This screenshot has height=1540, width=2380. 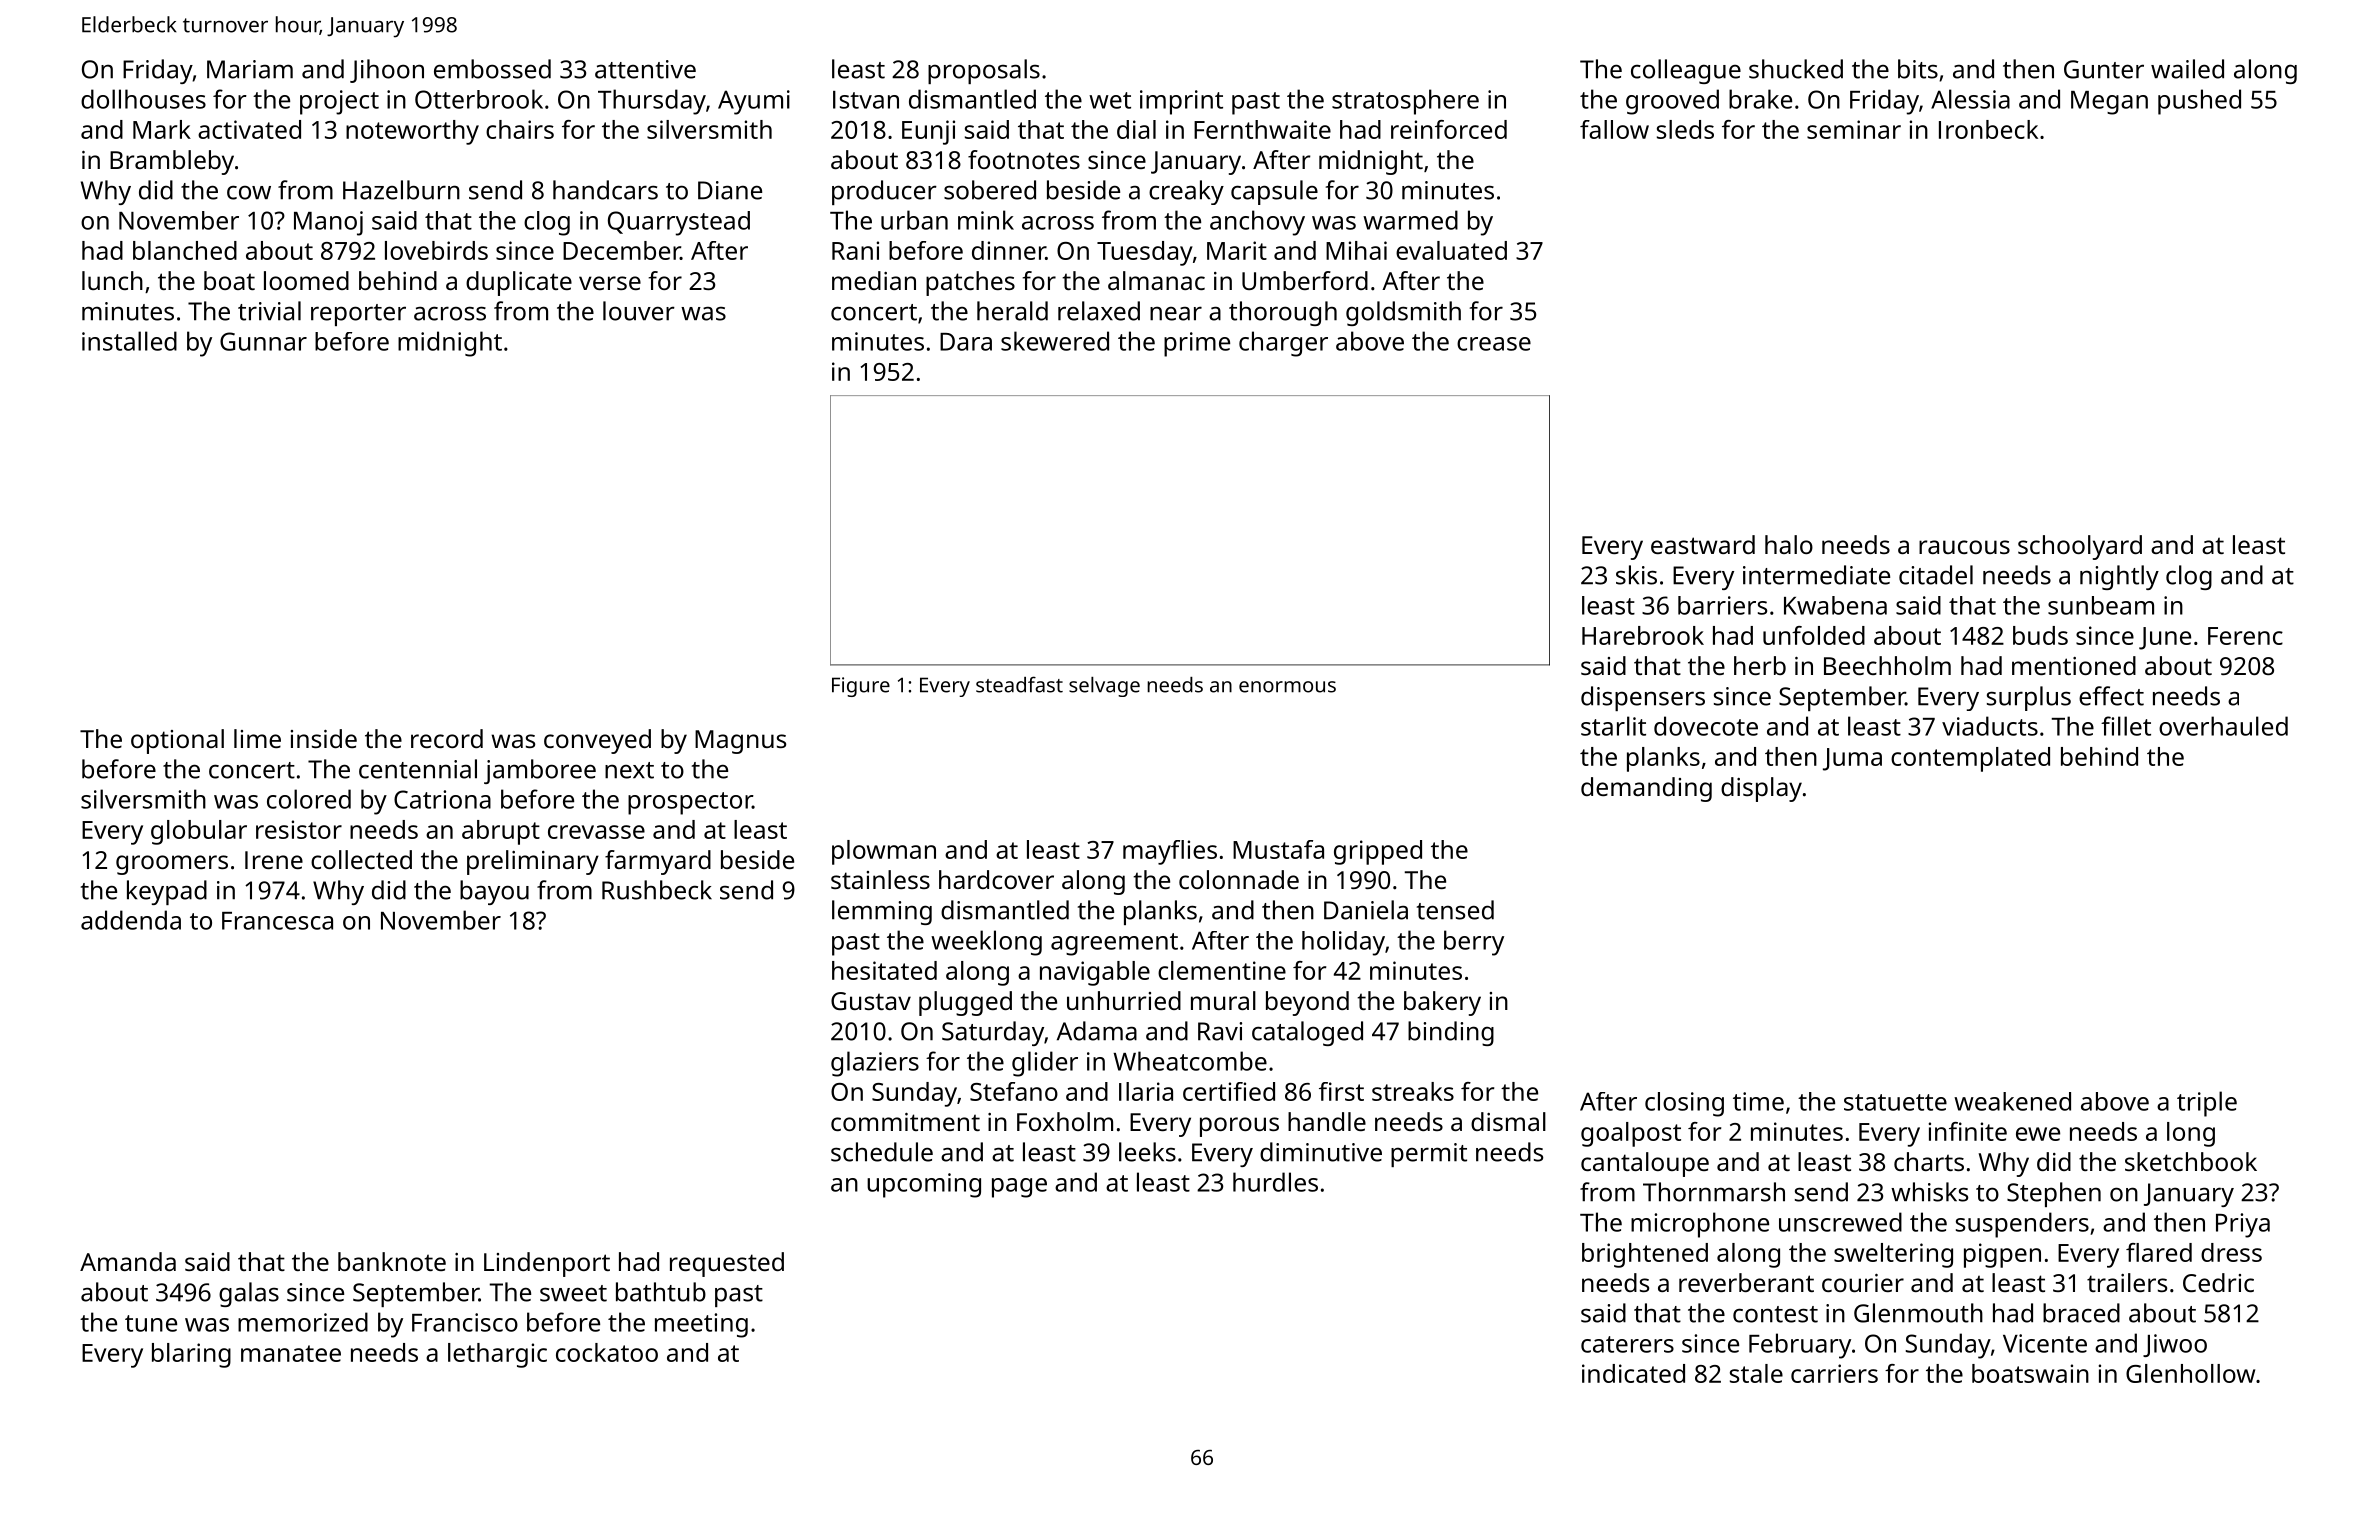 What do you see at coordinates (1854, 129) in the screenshot?
I see `seminar` at bounding box center [1854, 129].
